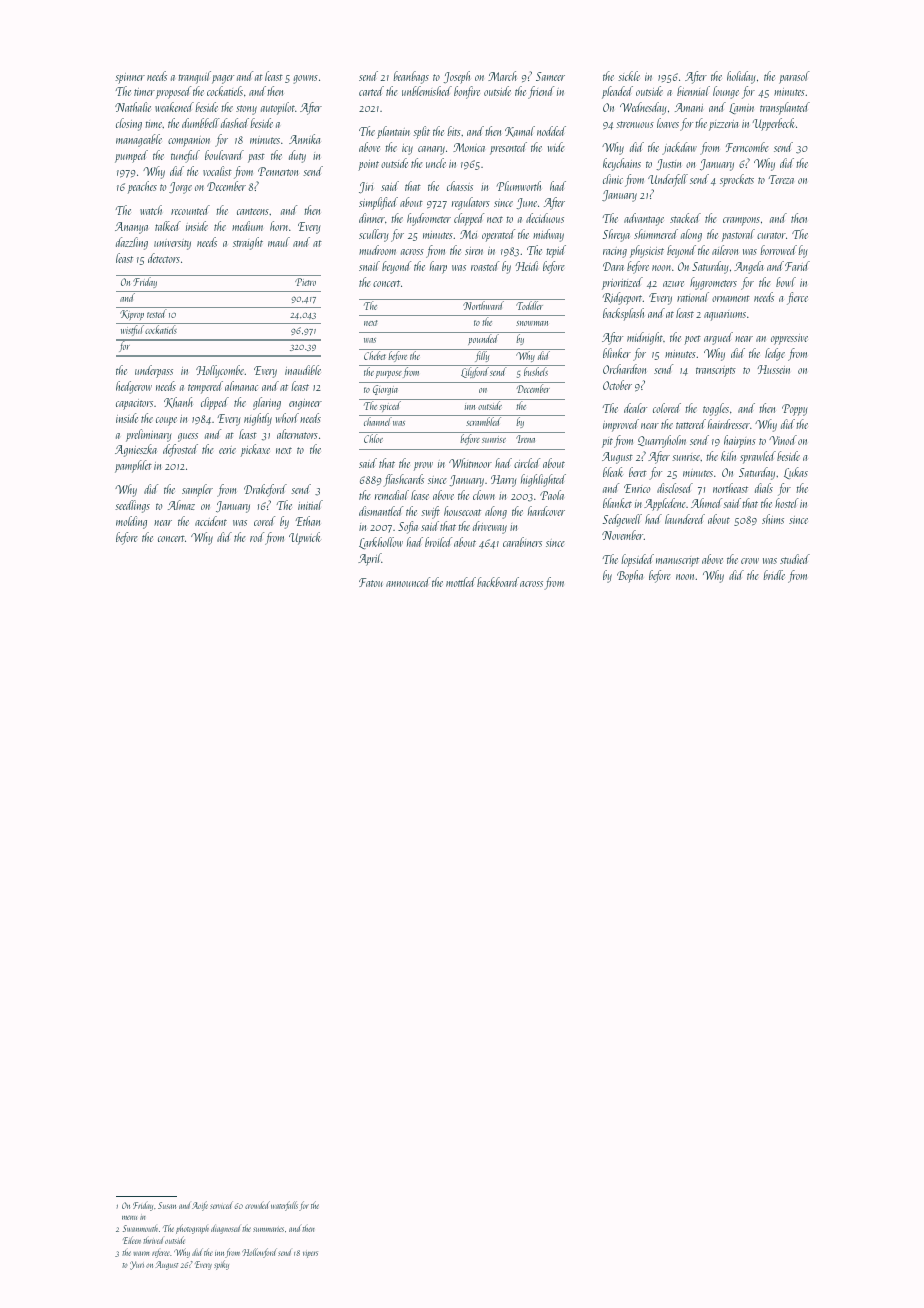 The image size is (924, 1308). I want to click on rod, so click(257, 537).
